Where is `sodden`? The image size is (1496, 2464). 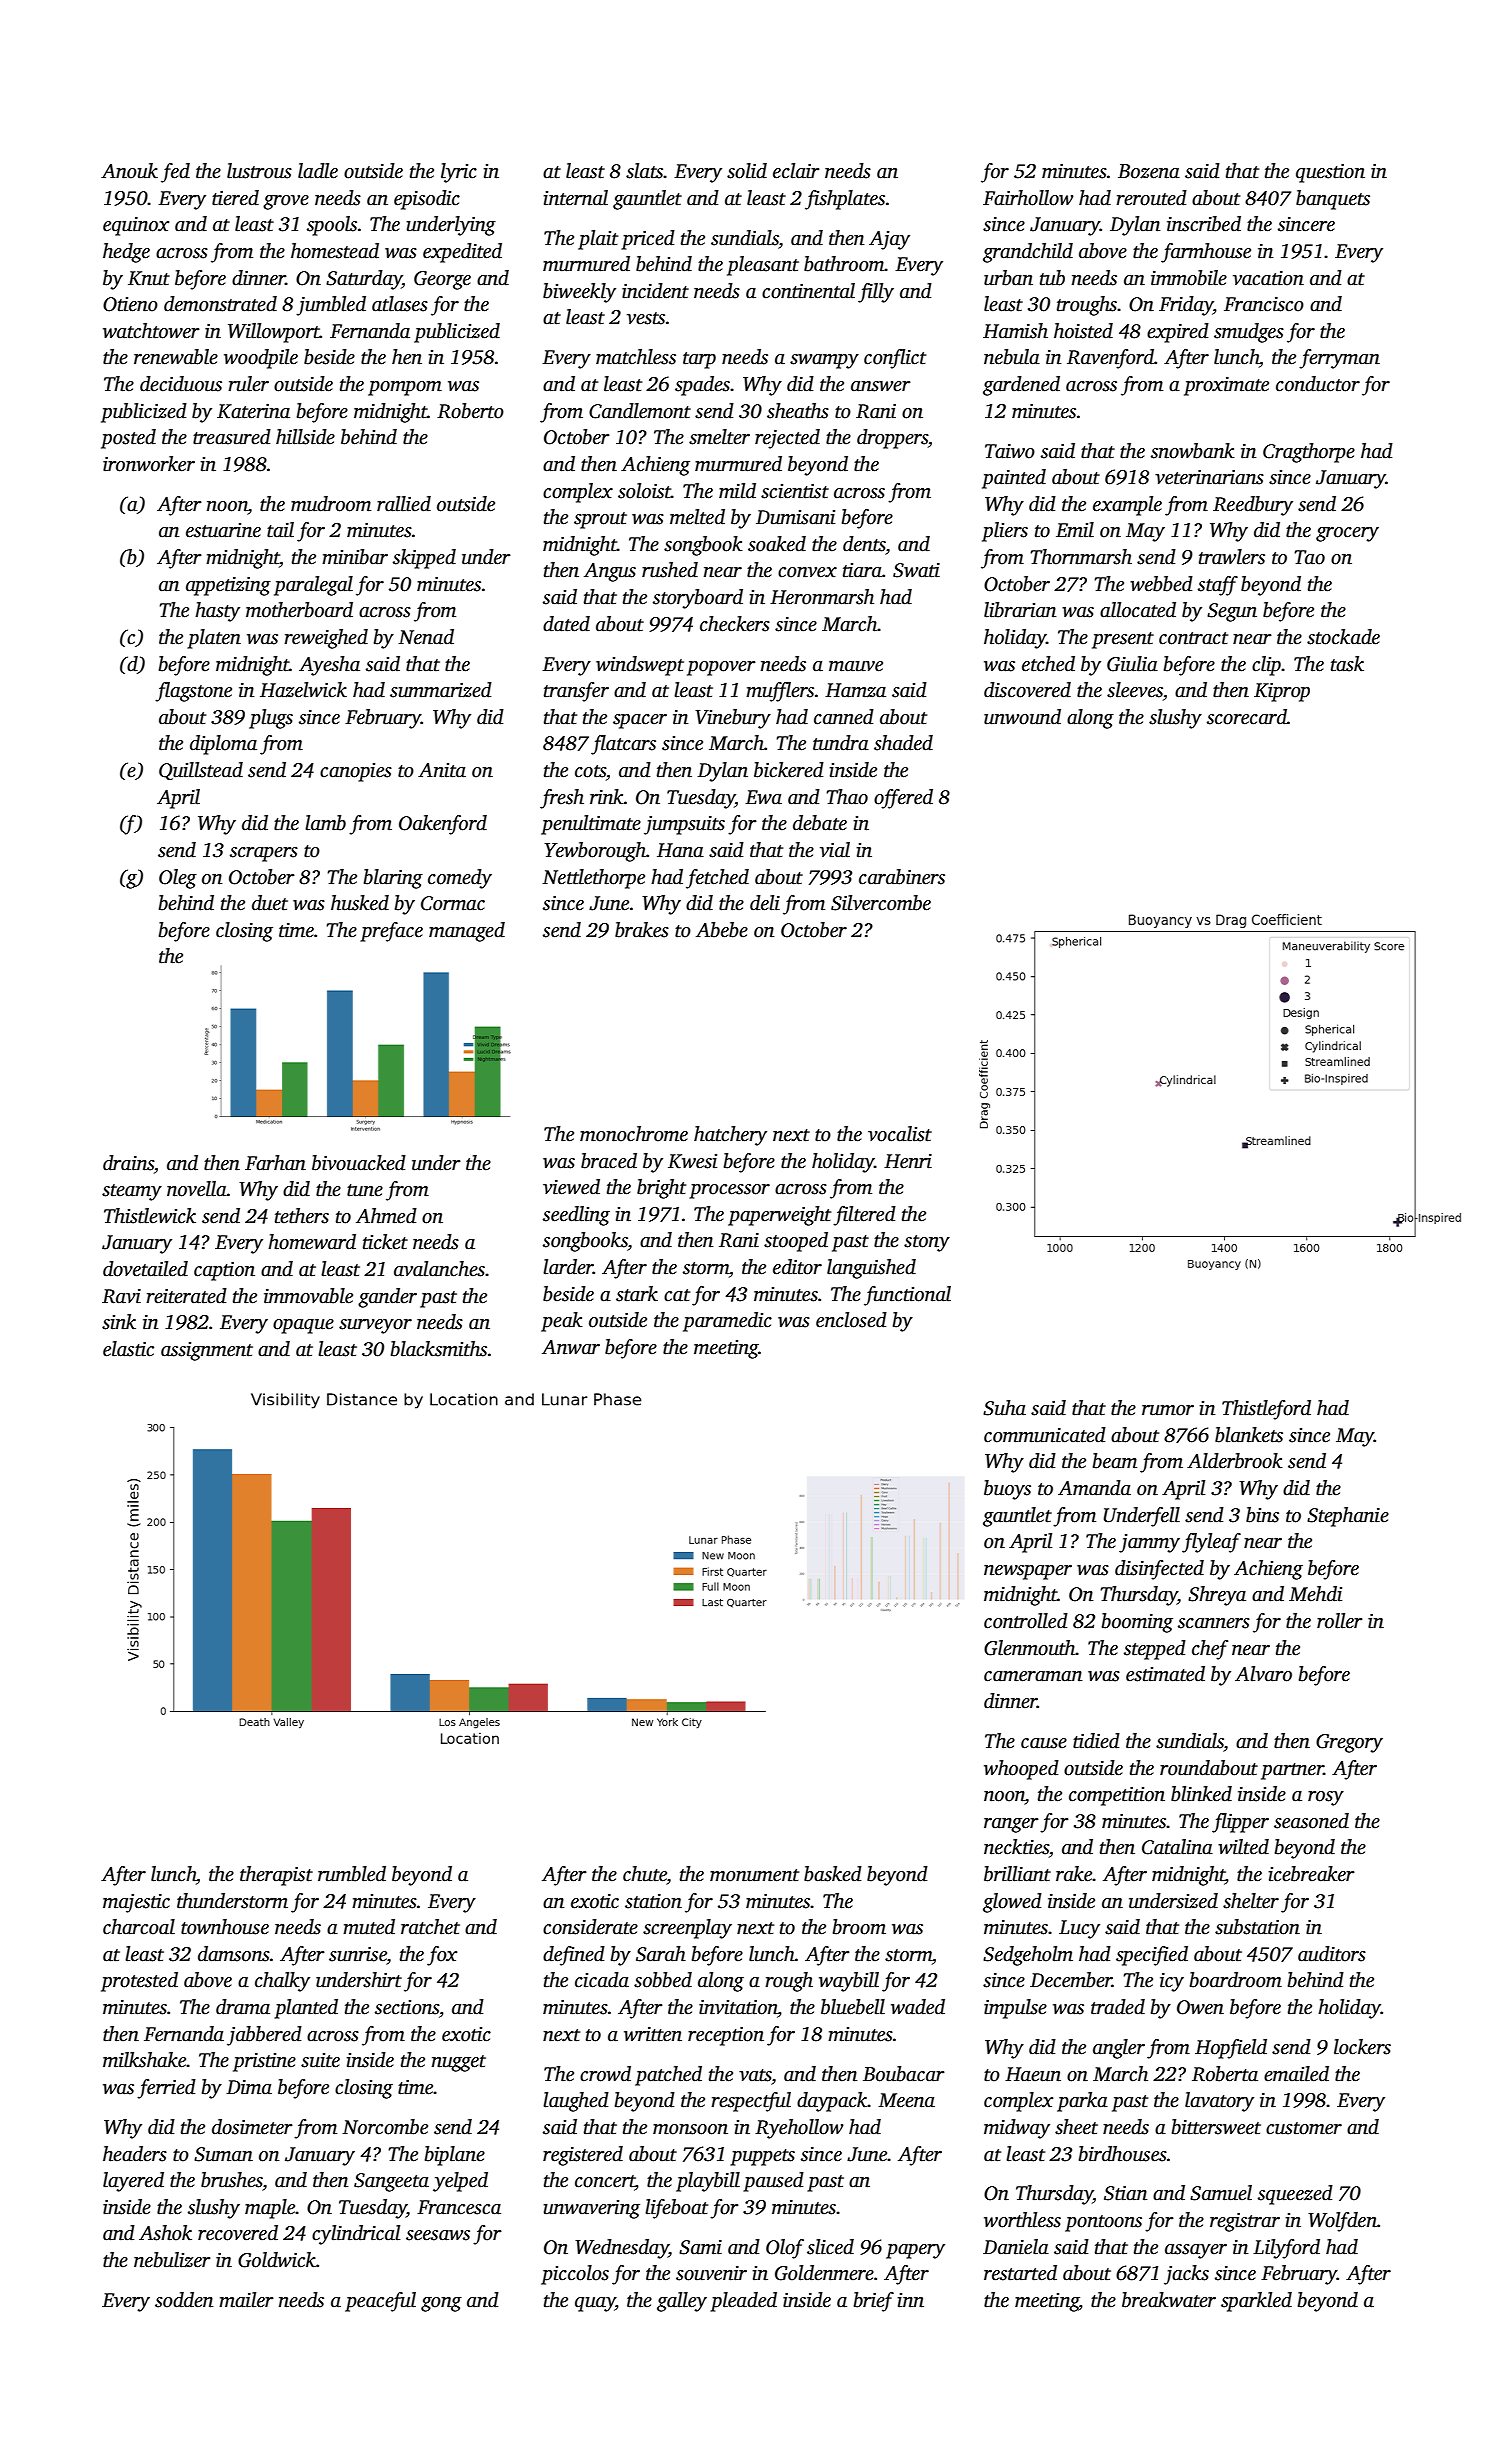
sodden is located at coordinates (184, 2300).
